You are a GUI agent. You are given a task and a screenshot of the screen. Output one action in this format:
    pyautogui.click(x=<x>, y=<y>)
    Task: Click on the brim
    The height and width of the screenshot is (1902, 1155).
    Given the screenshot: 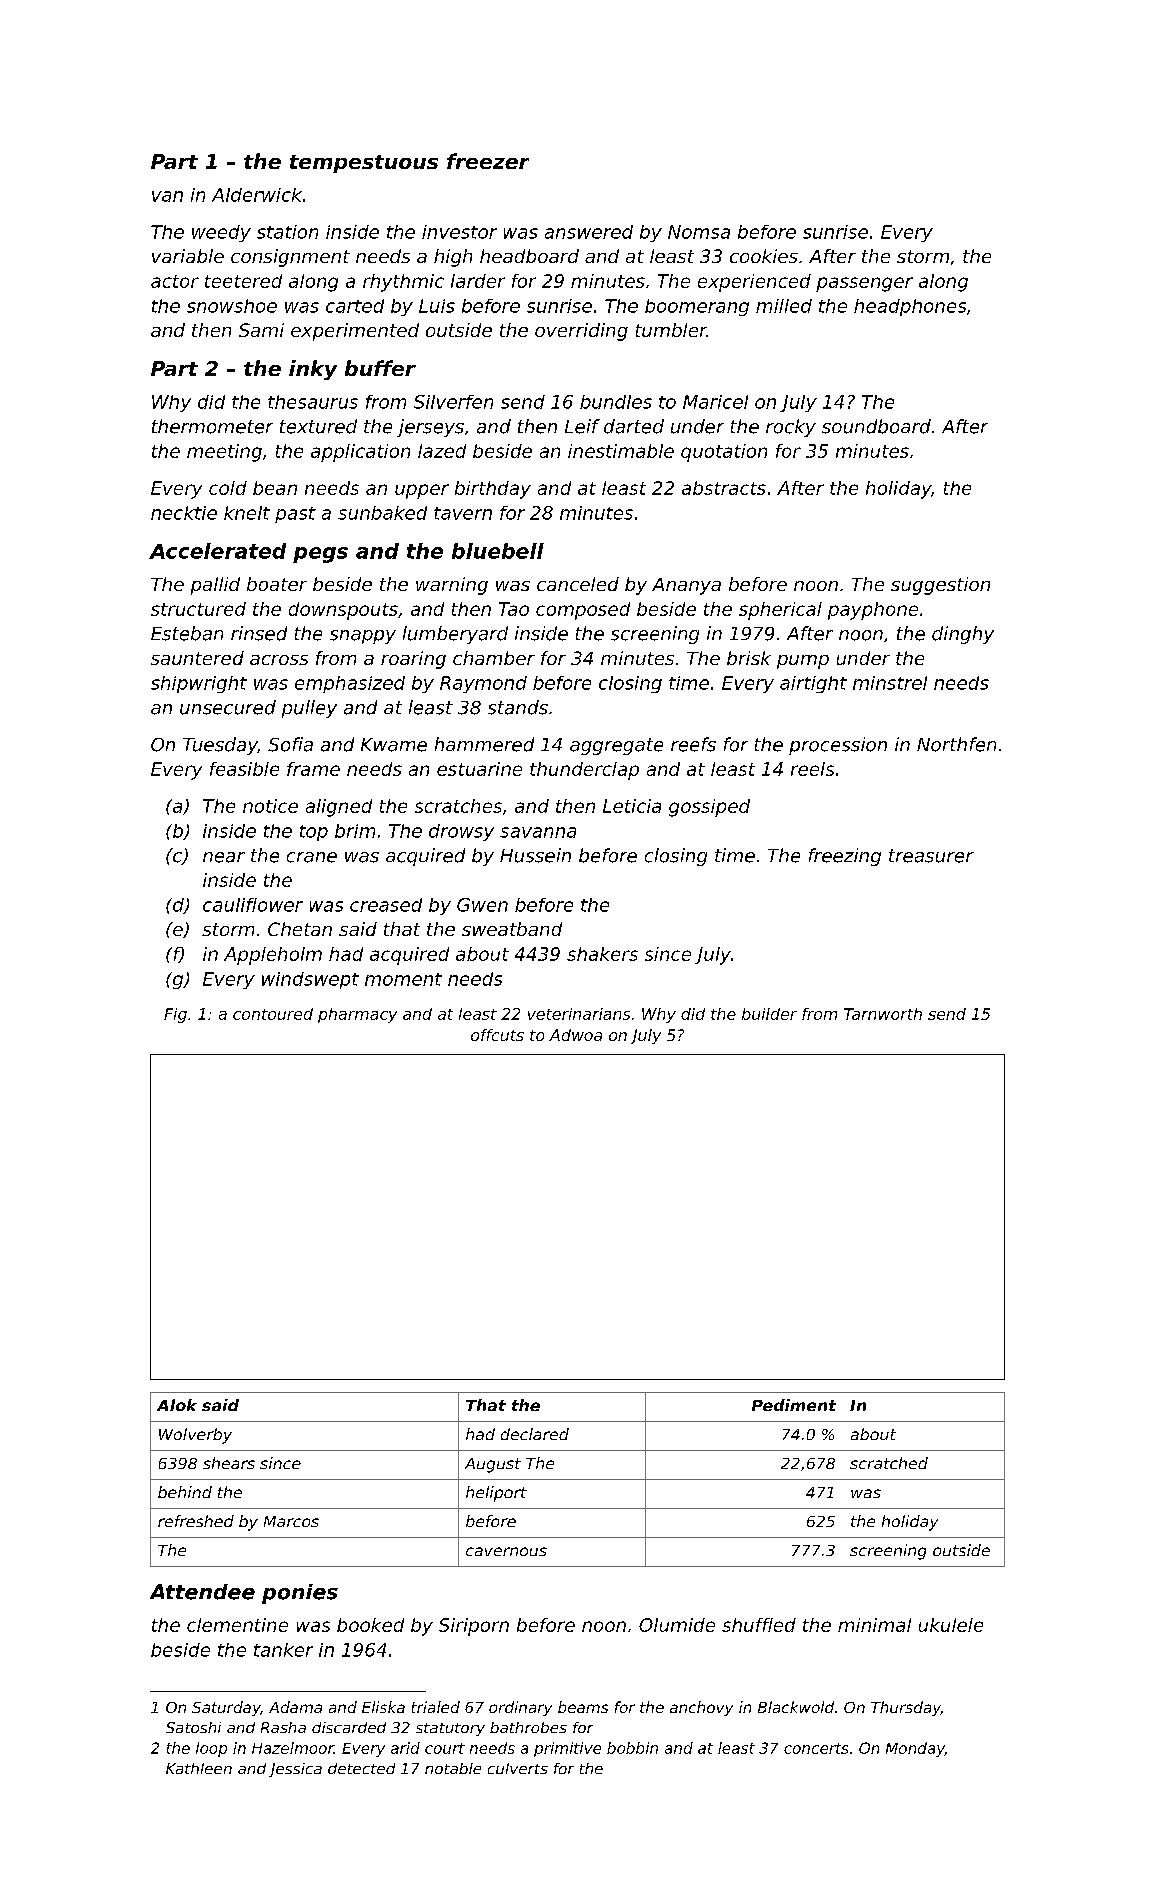 What is the action you would take?
    pyautogui.click(x=355, y=831)
